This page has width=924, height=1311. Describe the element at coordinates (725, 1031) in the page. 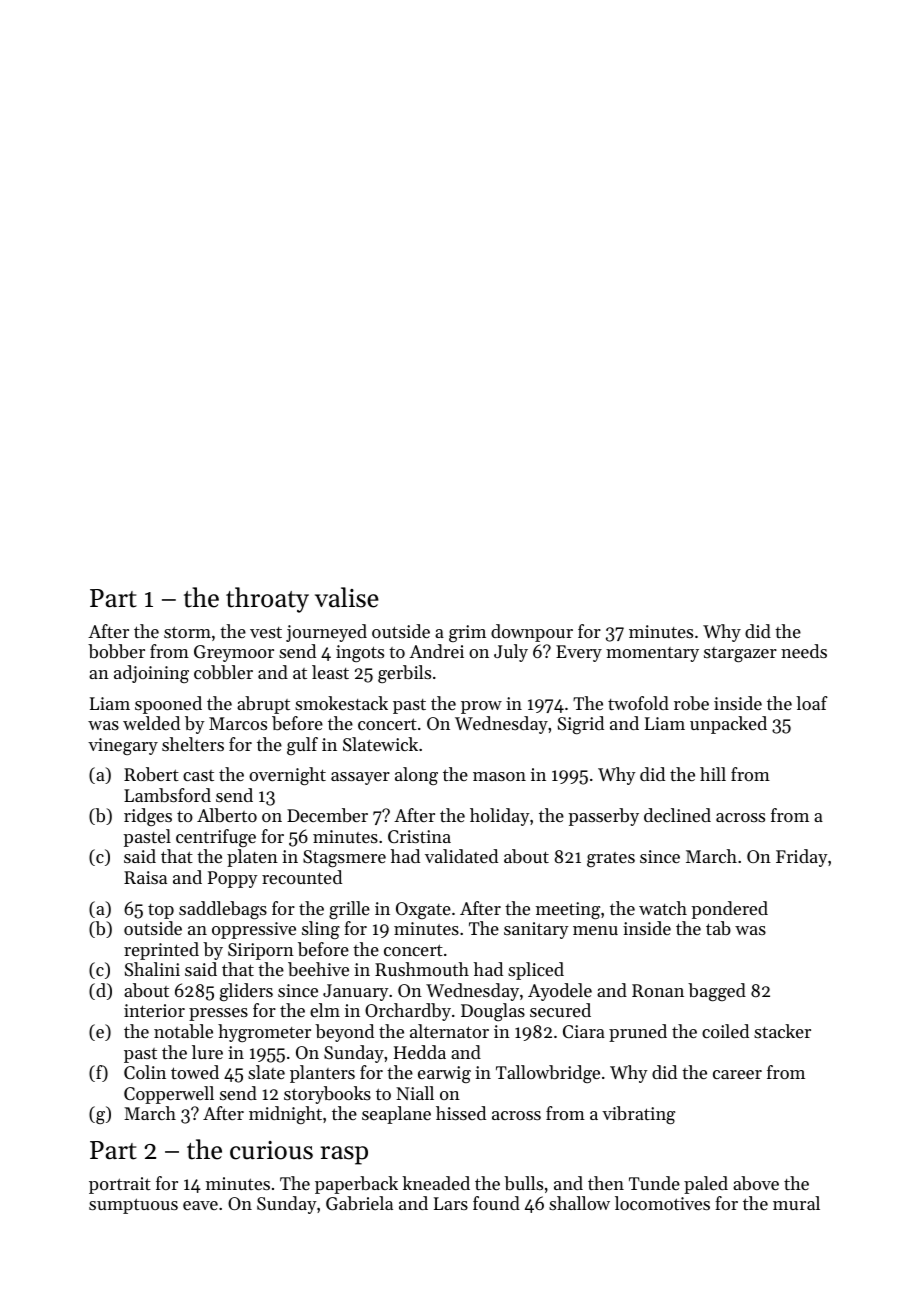

I see `coiled` at that location.
